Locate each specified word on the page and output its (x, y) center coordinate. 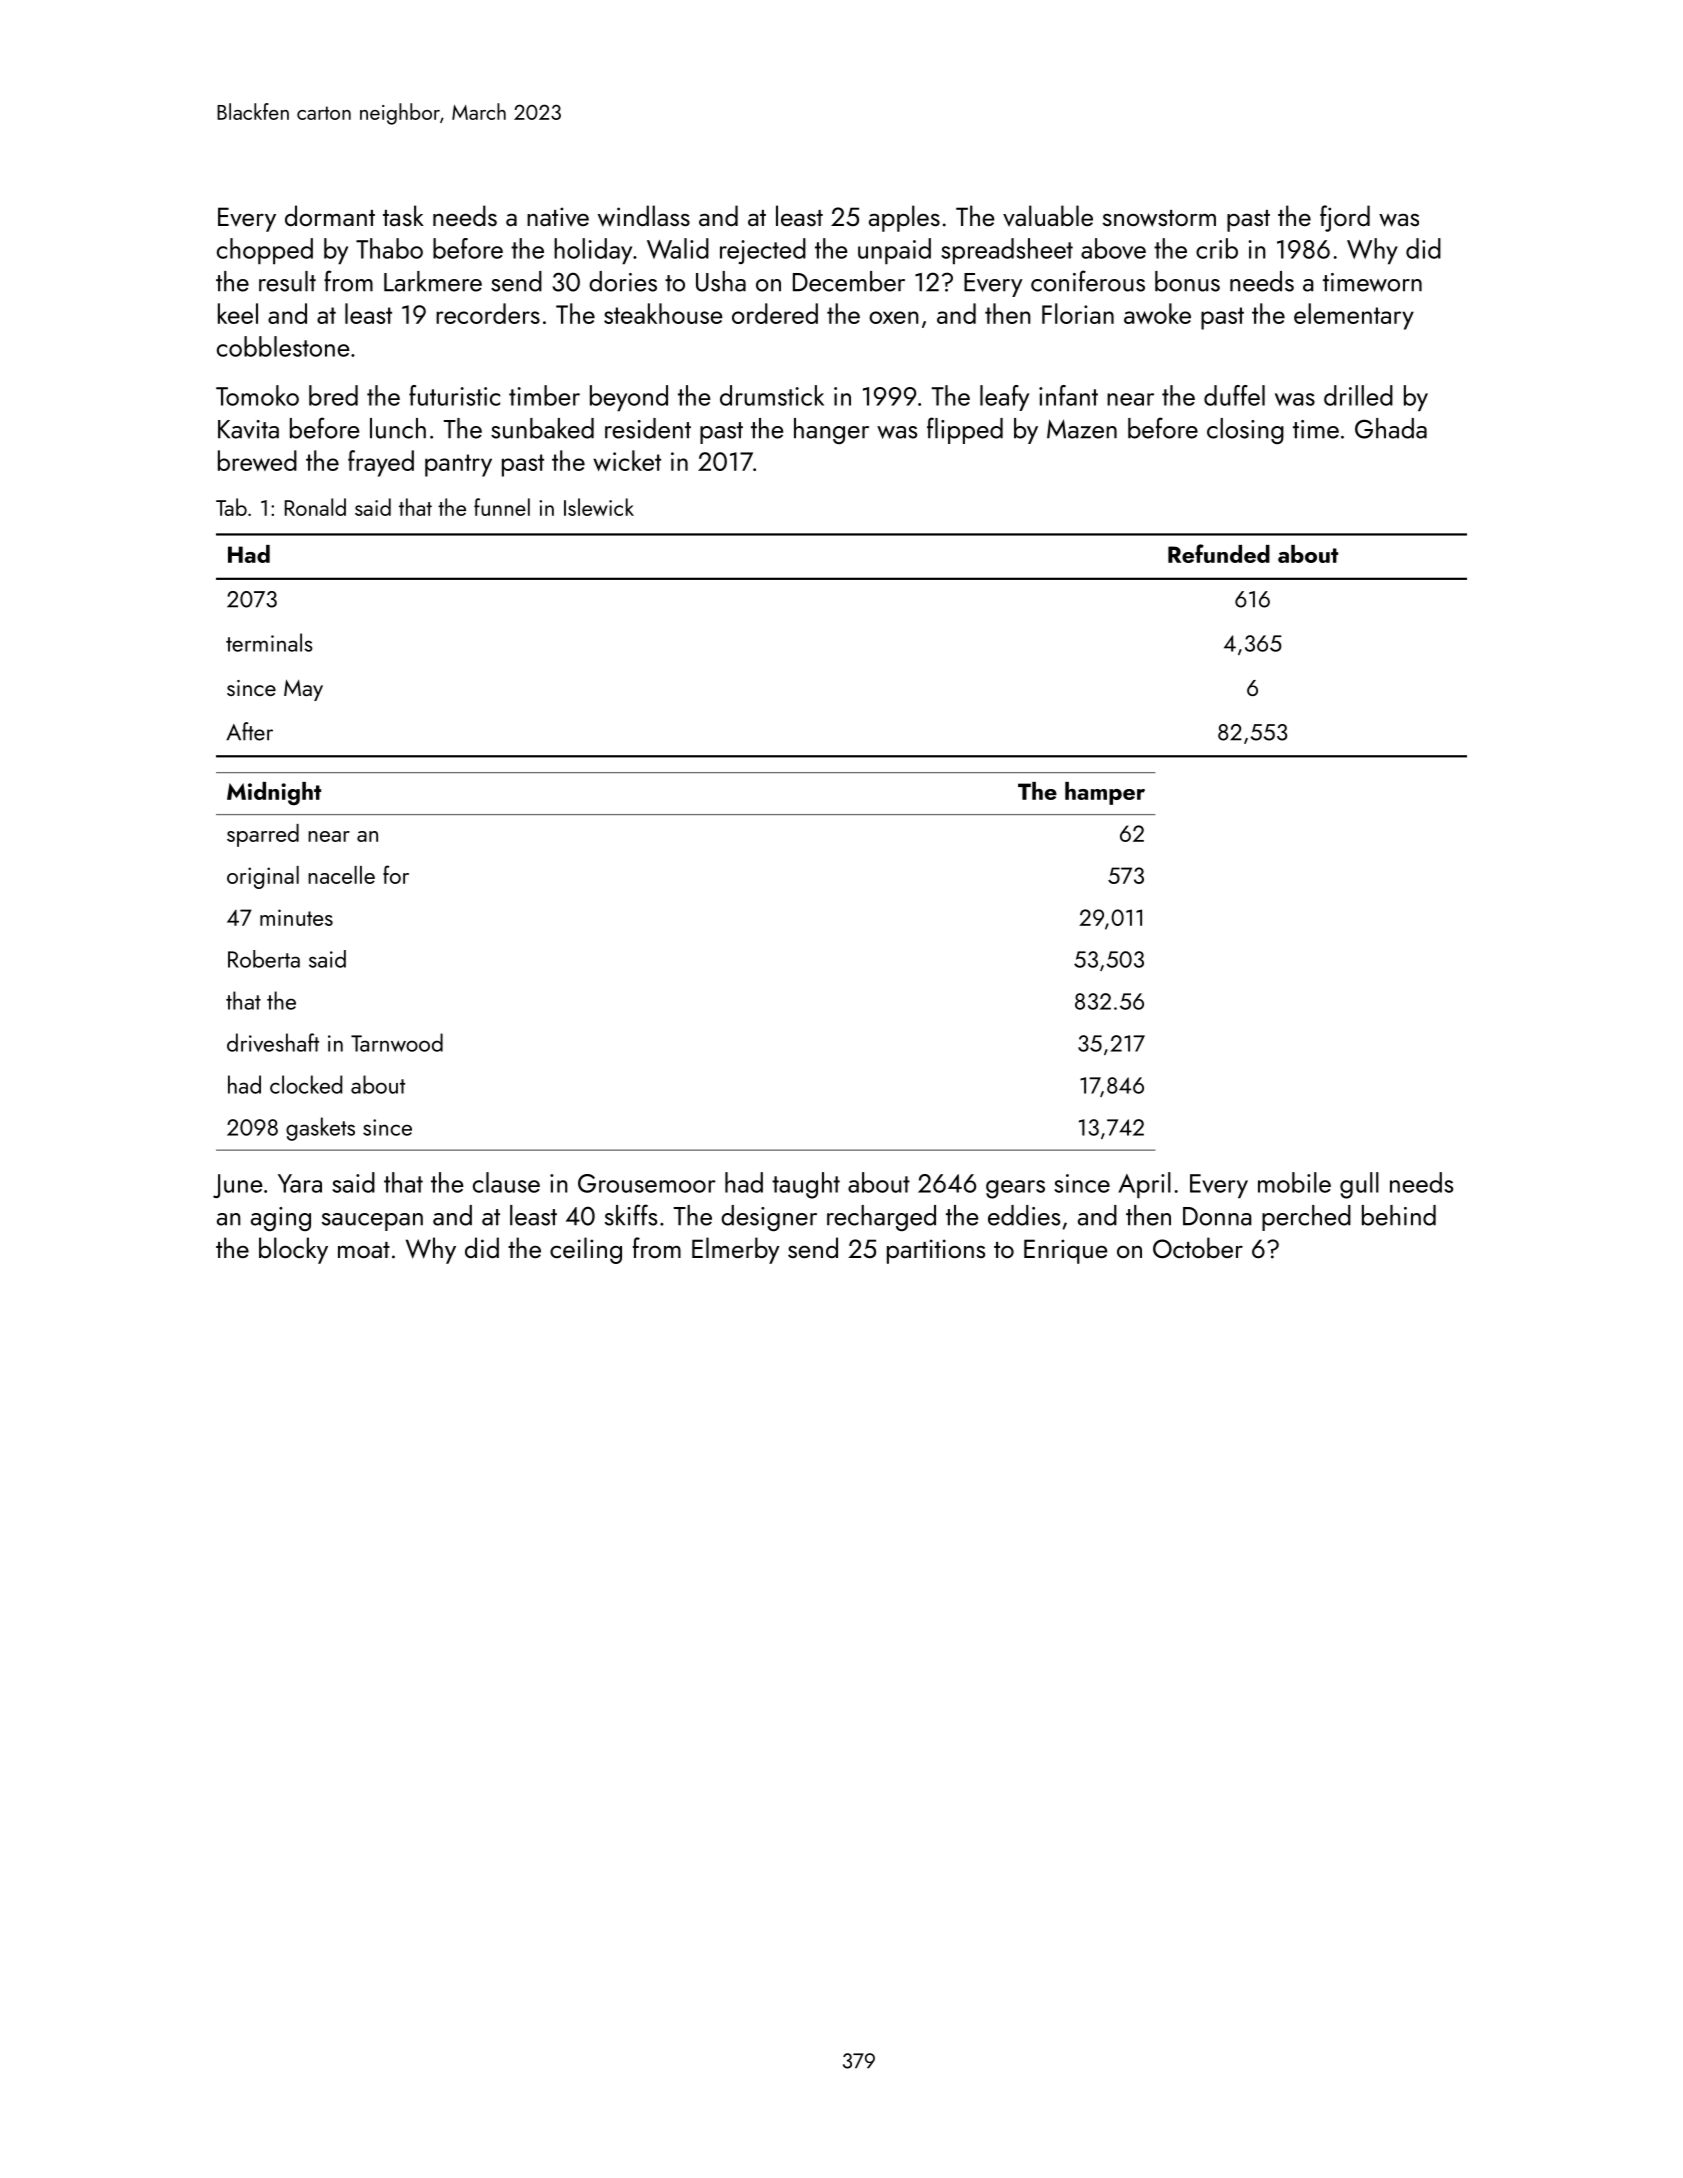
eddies (1024, 1215)
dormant (330, 215)
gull (1359, 1185)
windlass (644, 216)
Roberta (264, 959)
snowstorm (1159, 218)
